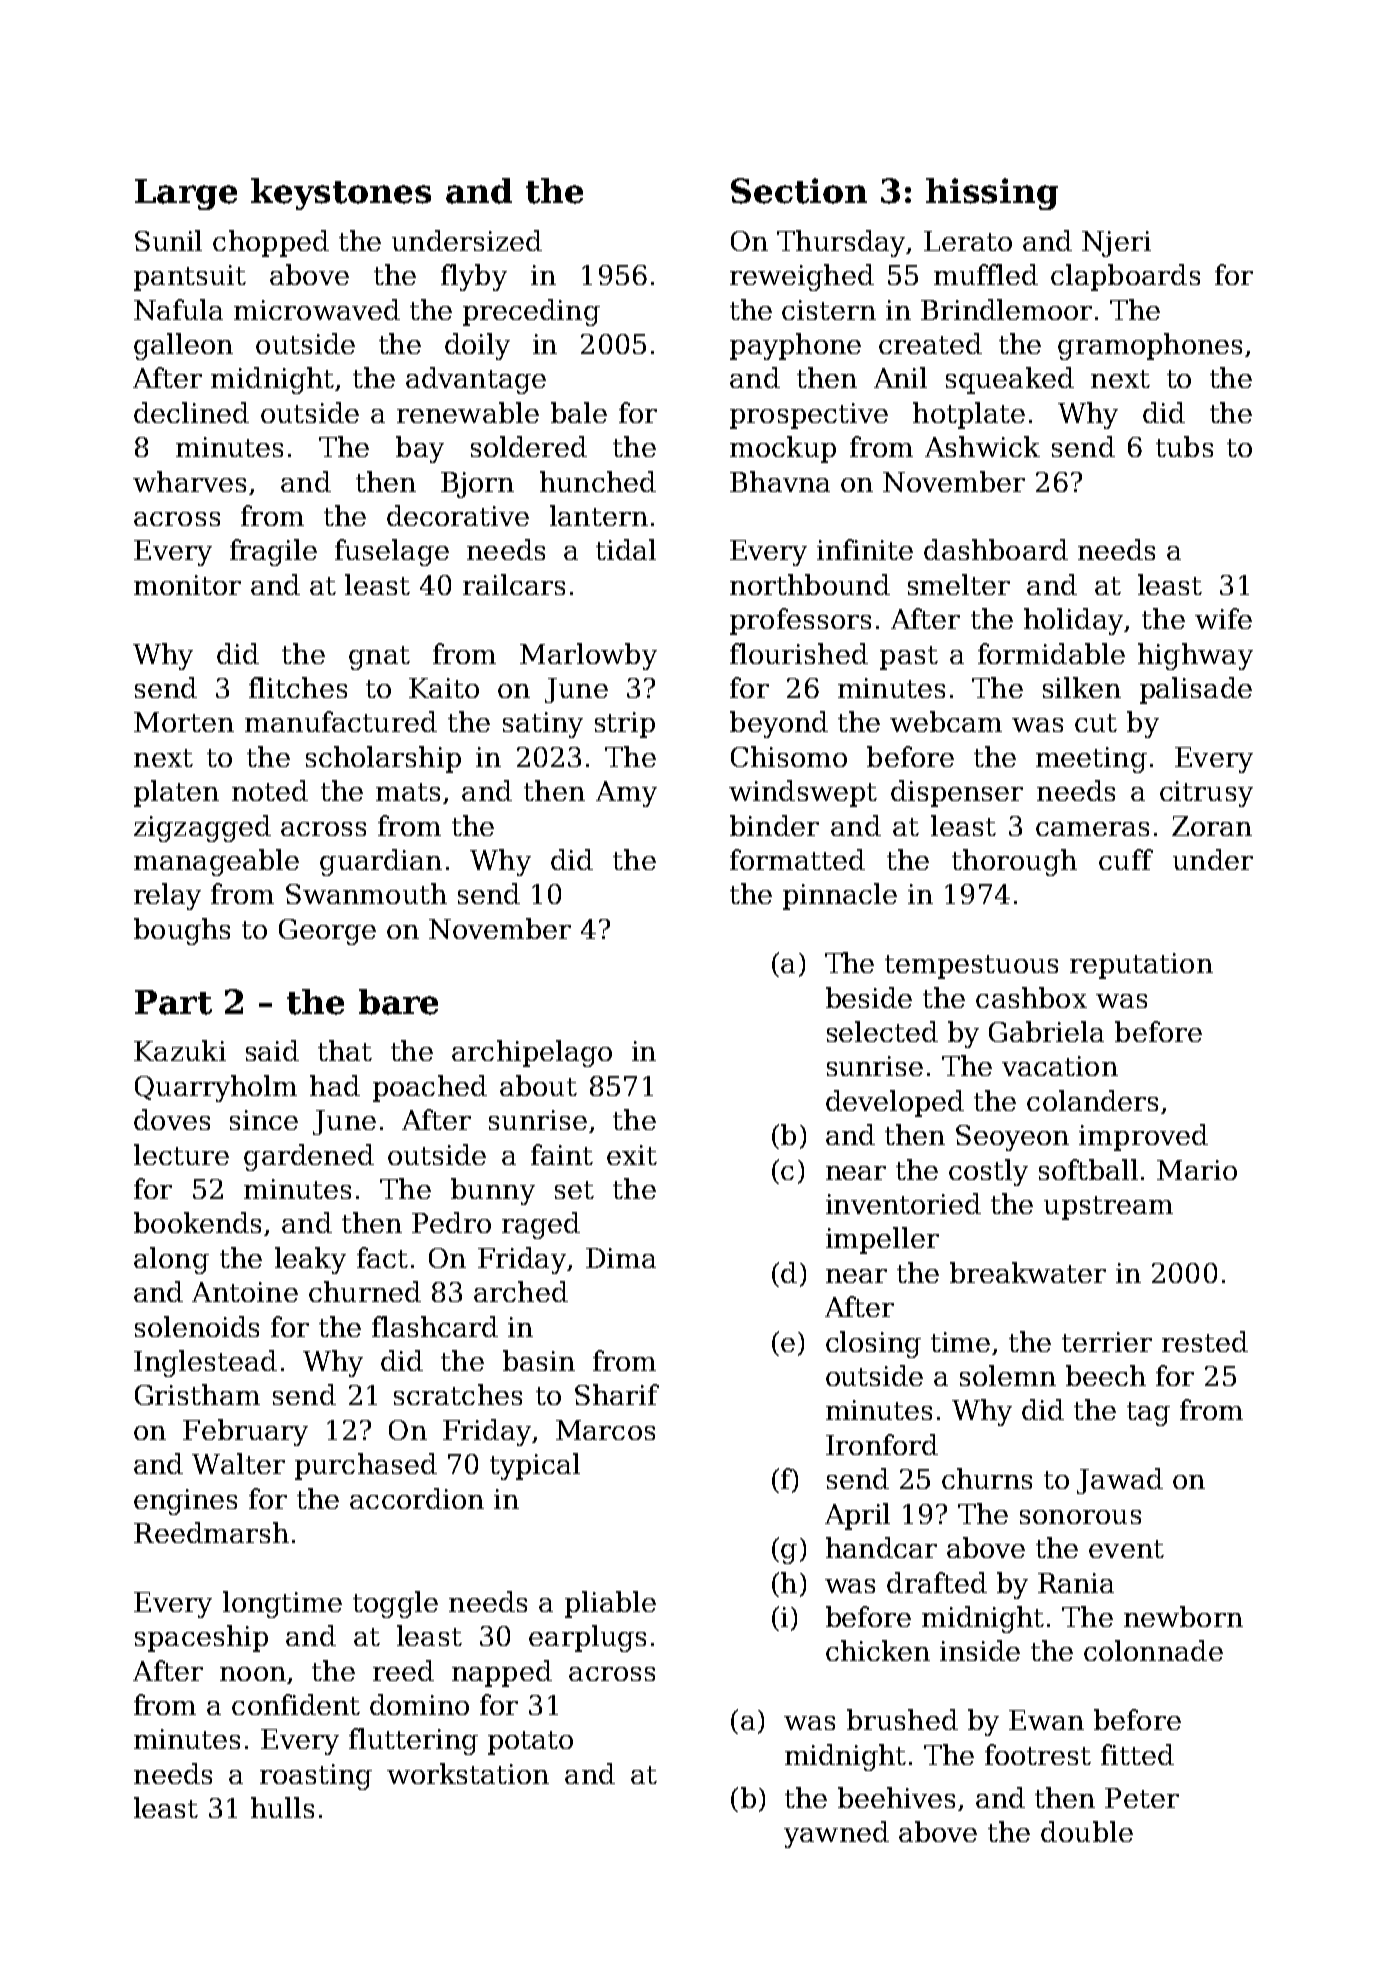 The image size is (1386, 1969). I want to click on set, so click(574, 1190).
